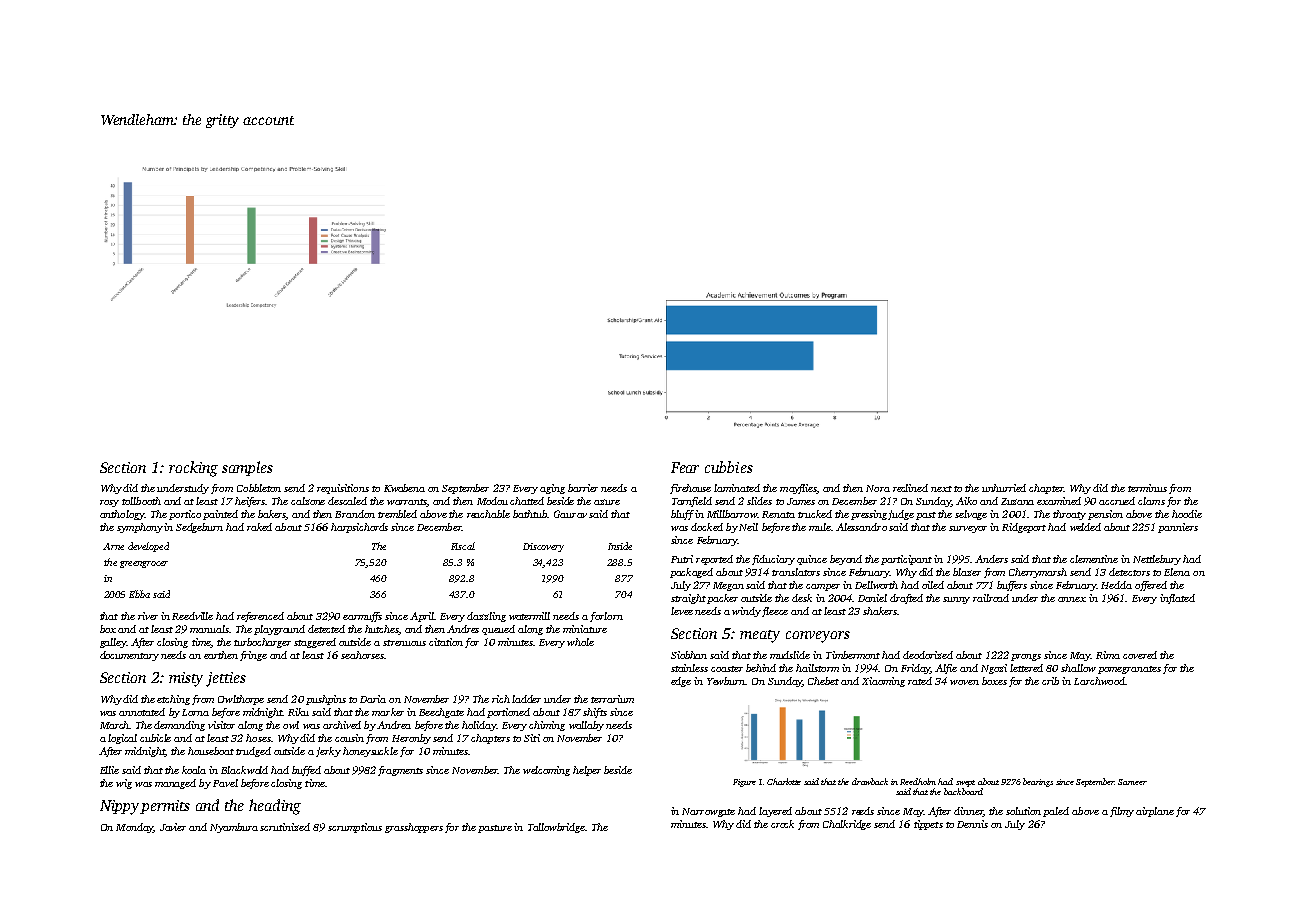 The height and width of the document is (924, 1308). What do you see at coordinates (910, 488) in the document?
I see `reclined` at bounding box center [910, 488].
